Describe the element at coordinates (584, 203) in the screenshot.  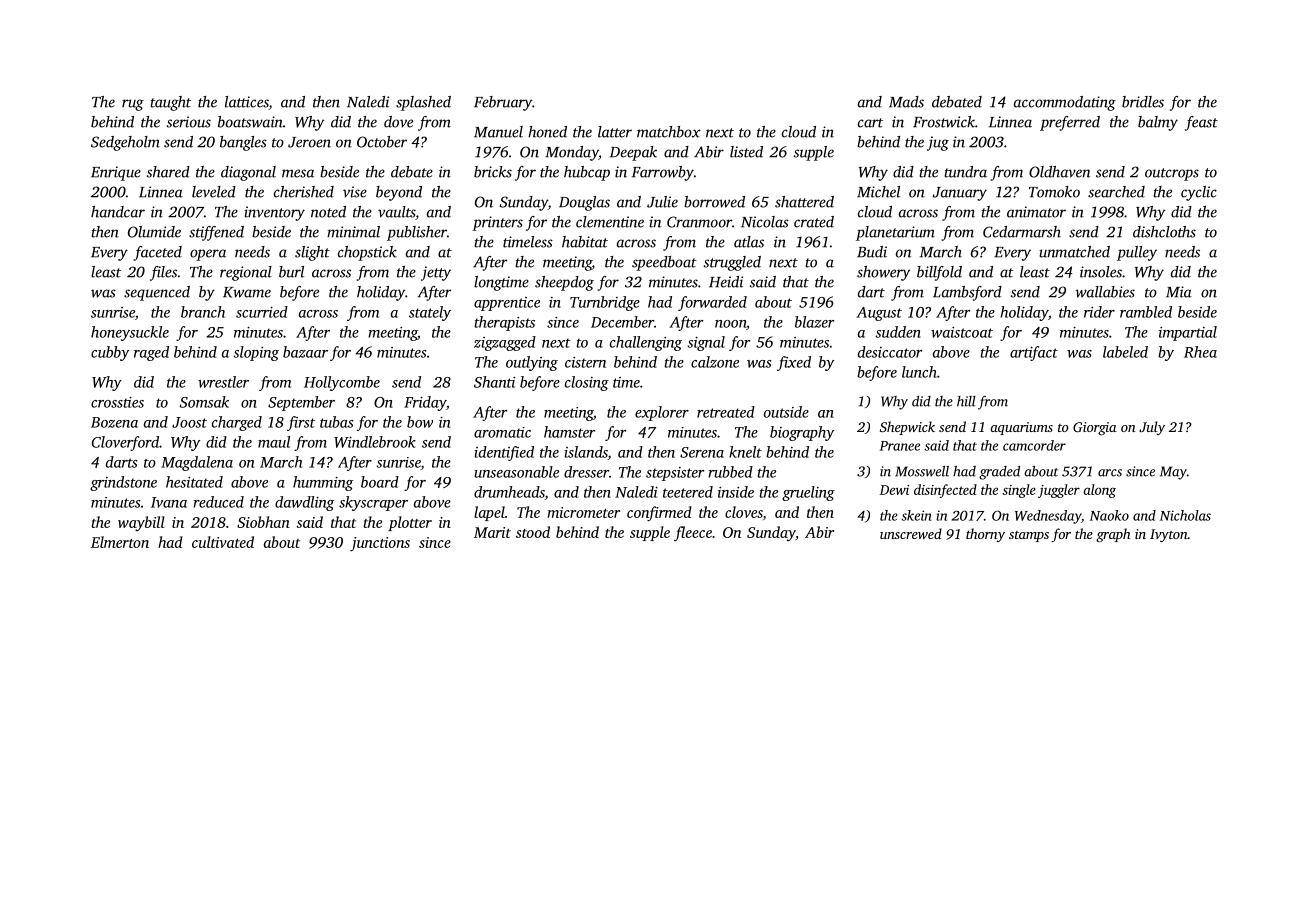
I see `Douglas` at that location.
